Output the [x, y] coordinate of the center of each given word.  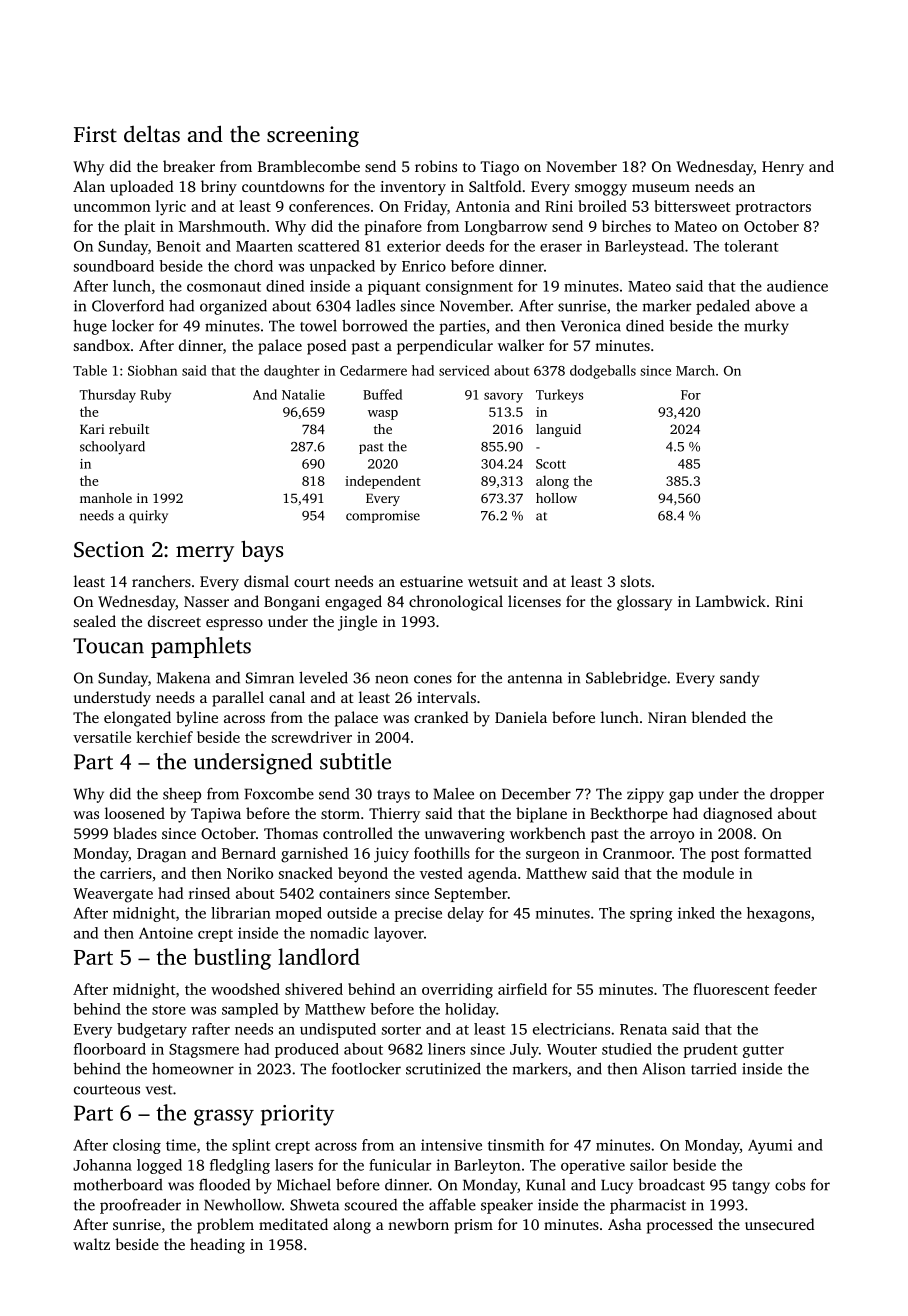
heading [217, 1246]
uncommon [112, 208]
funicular [400, 1165]
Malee [454, 794]
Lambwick [731, 601]
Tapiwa [216, 815]
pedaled [723, 307]
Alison [663, 1069]
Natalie [303, 394]
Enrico [424, 266]
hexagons [778, 914]
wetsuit [493, 581]
